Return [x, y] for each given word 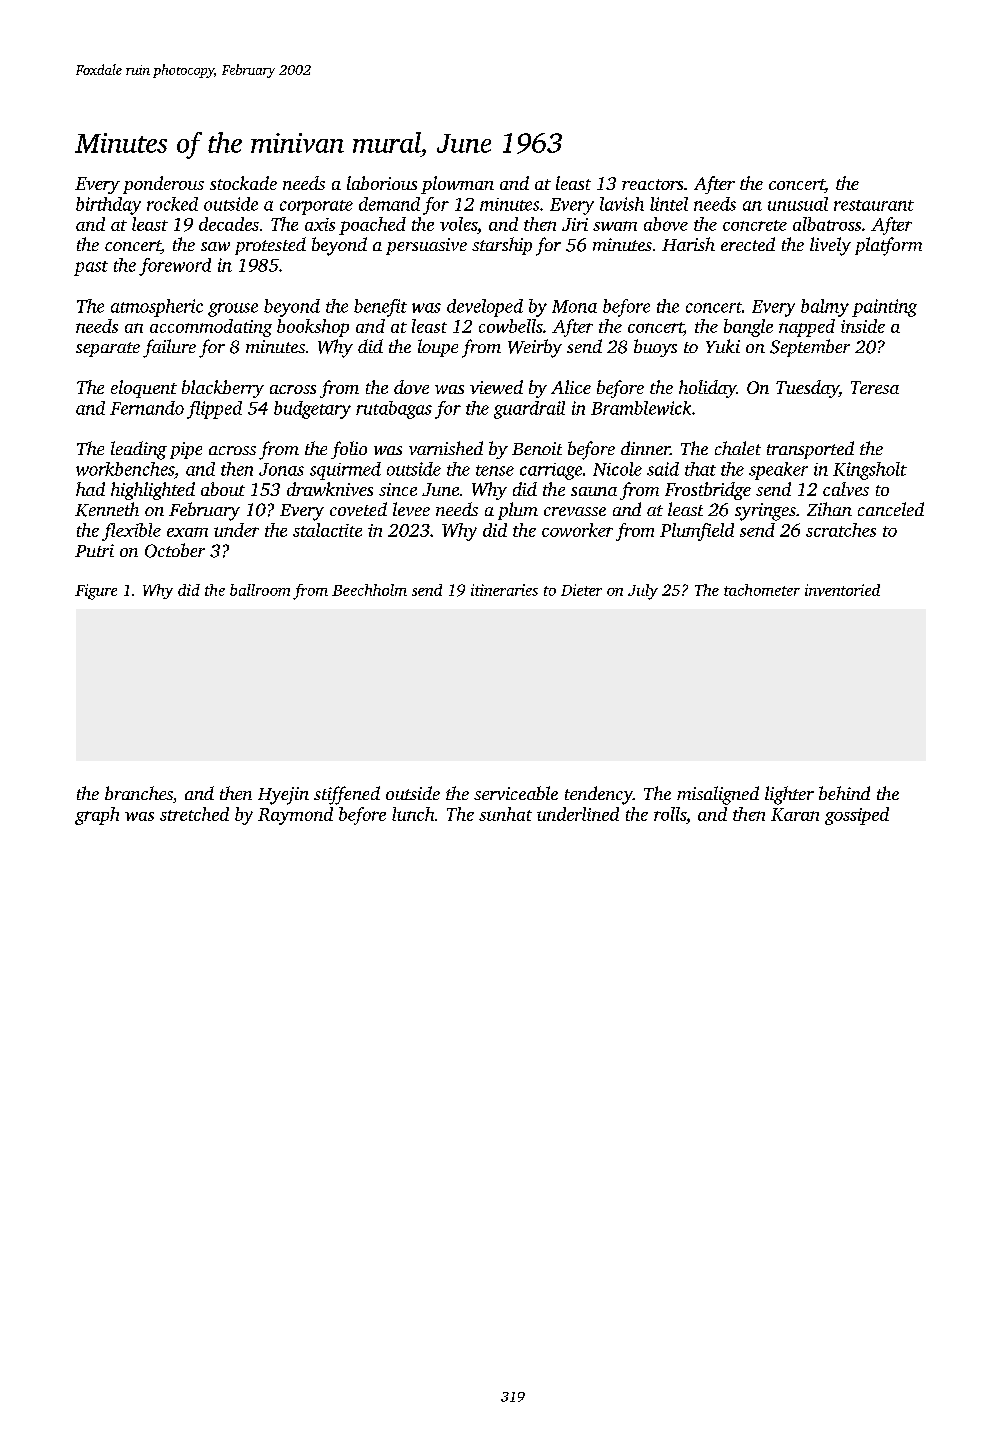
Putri [94, 550]
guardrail [529, 410]
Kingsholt [870, 471]
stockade [243, 183]
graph [97, 816]
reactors [652, 184]
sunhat [505, 814]
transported [810, 450]
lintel [669, 204]
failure [169, 348]
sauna [594, 491]
